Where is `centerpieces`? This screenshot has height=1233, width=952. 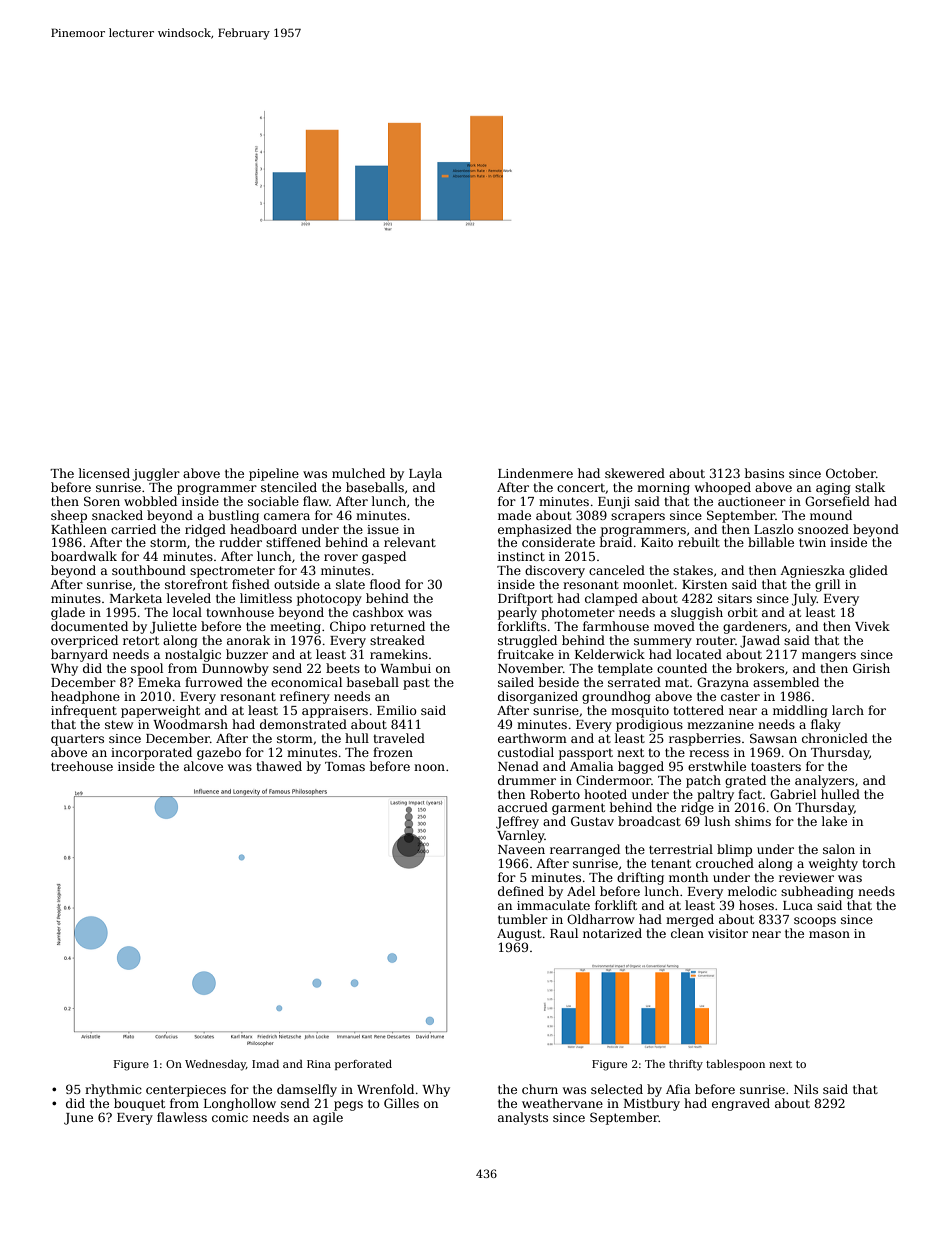 centerpieces is located at coordinates (186, 1091).
